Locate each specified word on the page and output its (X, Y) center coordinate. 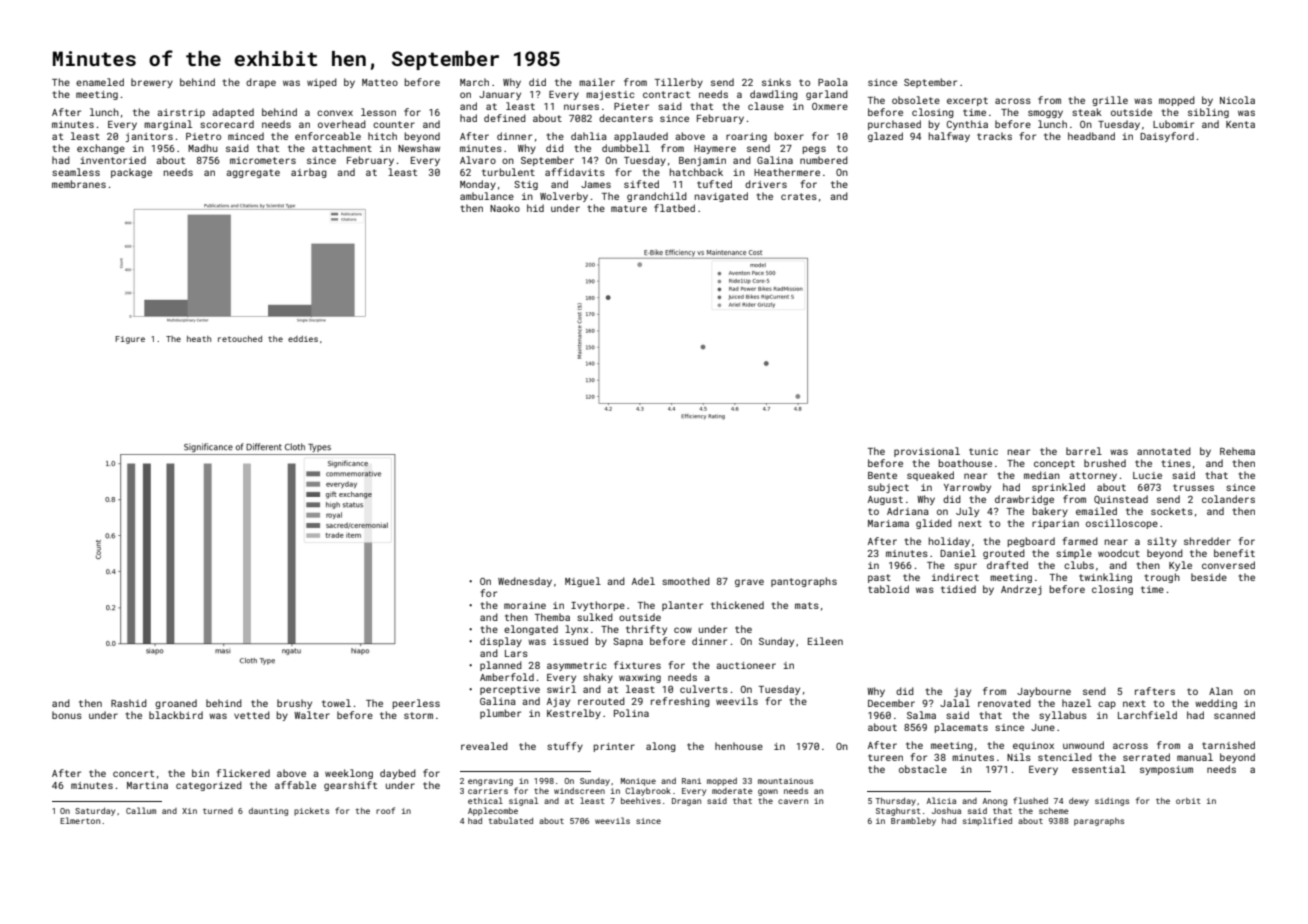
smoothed (686, 581)
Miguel (583, 582)
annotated (1164, 451)
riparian (1055, 524)
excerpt (967, 101)
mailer (597, 82)
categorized (209, 786)
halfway (949, 137)
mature (629, 208)
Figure (130, 340)
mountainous (785, 781)
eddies (303, 339)
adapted (233, 113)
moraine (525, 605)
